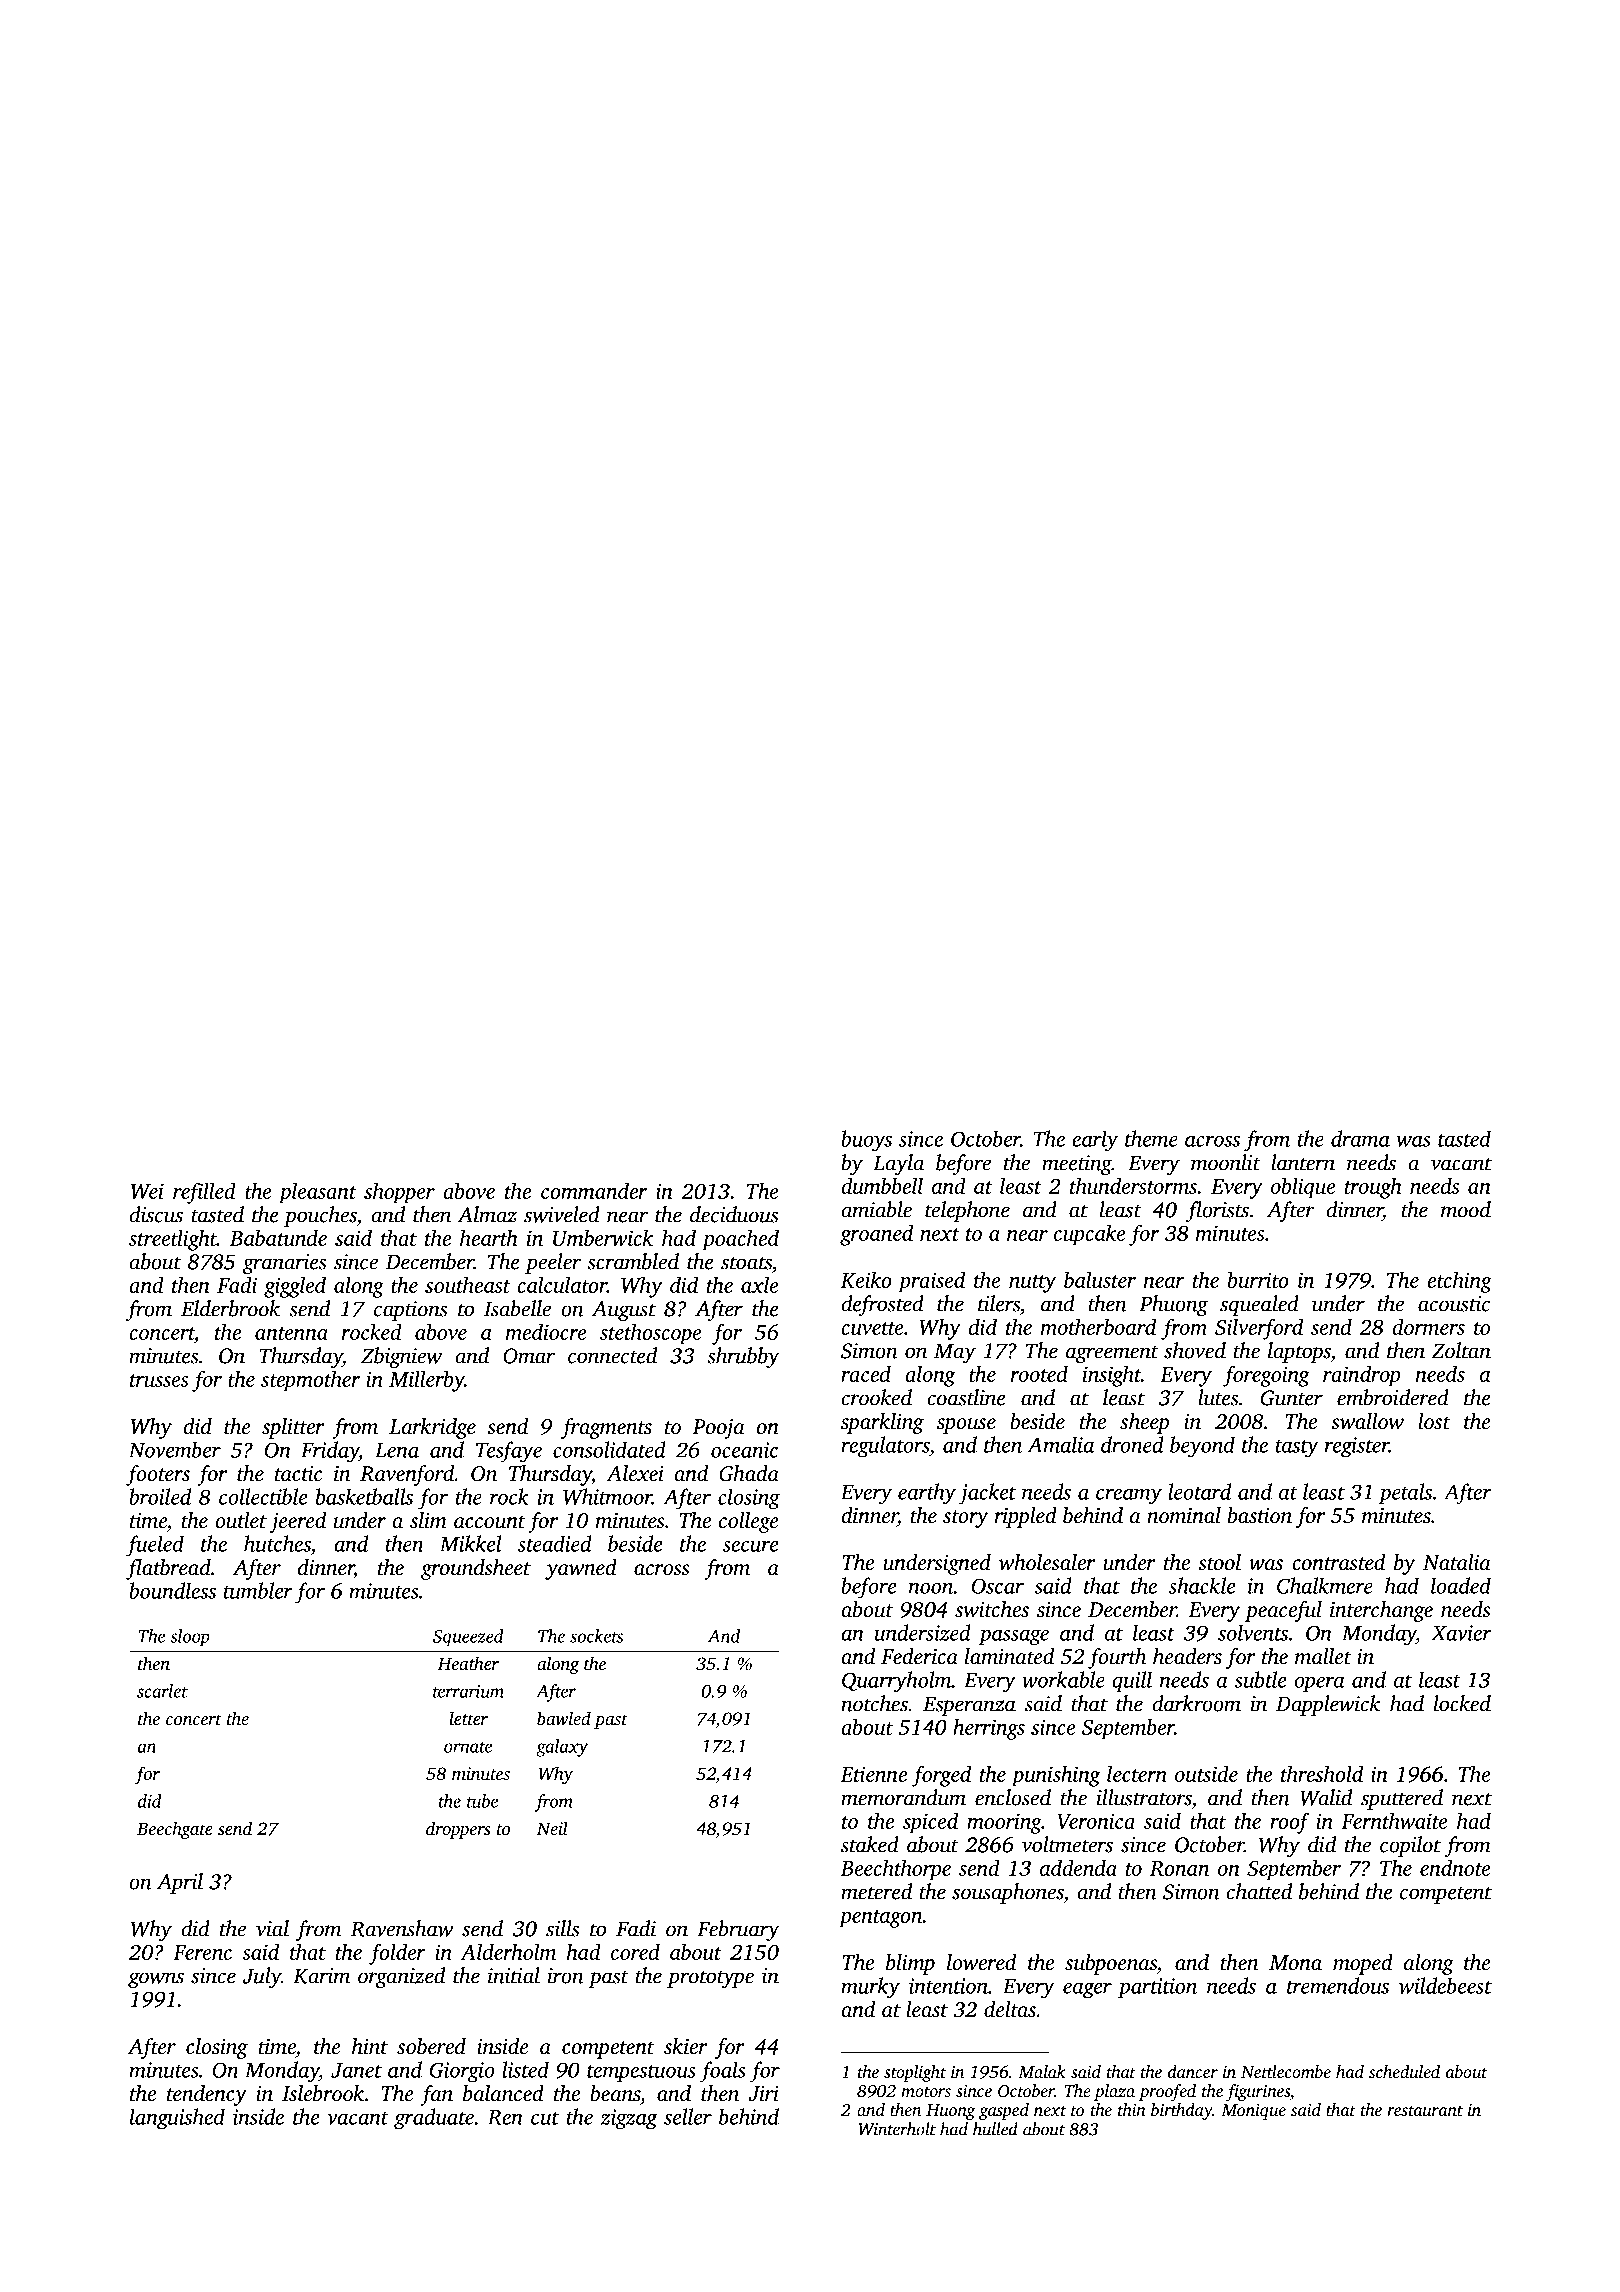  I want to click on Ghada, so click(749, 1473).
